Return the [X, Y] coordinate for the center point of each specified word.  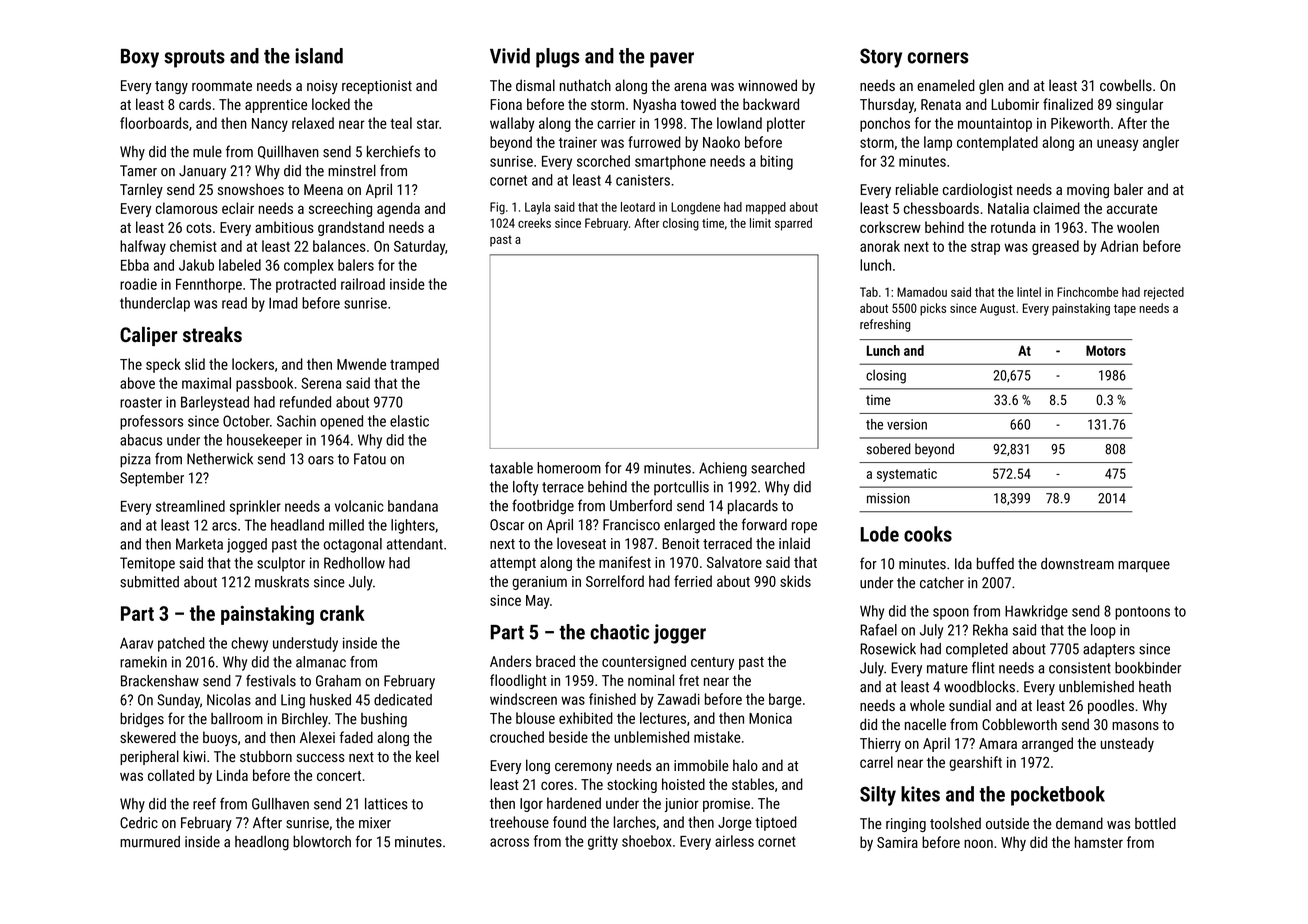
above [137, 383]
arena [690, 87]
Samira [897, 842]
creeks [534, 223]
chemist [193, 246]
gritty [603, 843]
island [319, 56]
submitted [149, 582]
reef [204, 803]
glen [991, 86]
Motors [1106, 350]
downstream [1077, 564]
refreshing [885, 325]
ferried [693, 581]
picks [933, 309]
